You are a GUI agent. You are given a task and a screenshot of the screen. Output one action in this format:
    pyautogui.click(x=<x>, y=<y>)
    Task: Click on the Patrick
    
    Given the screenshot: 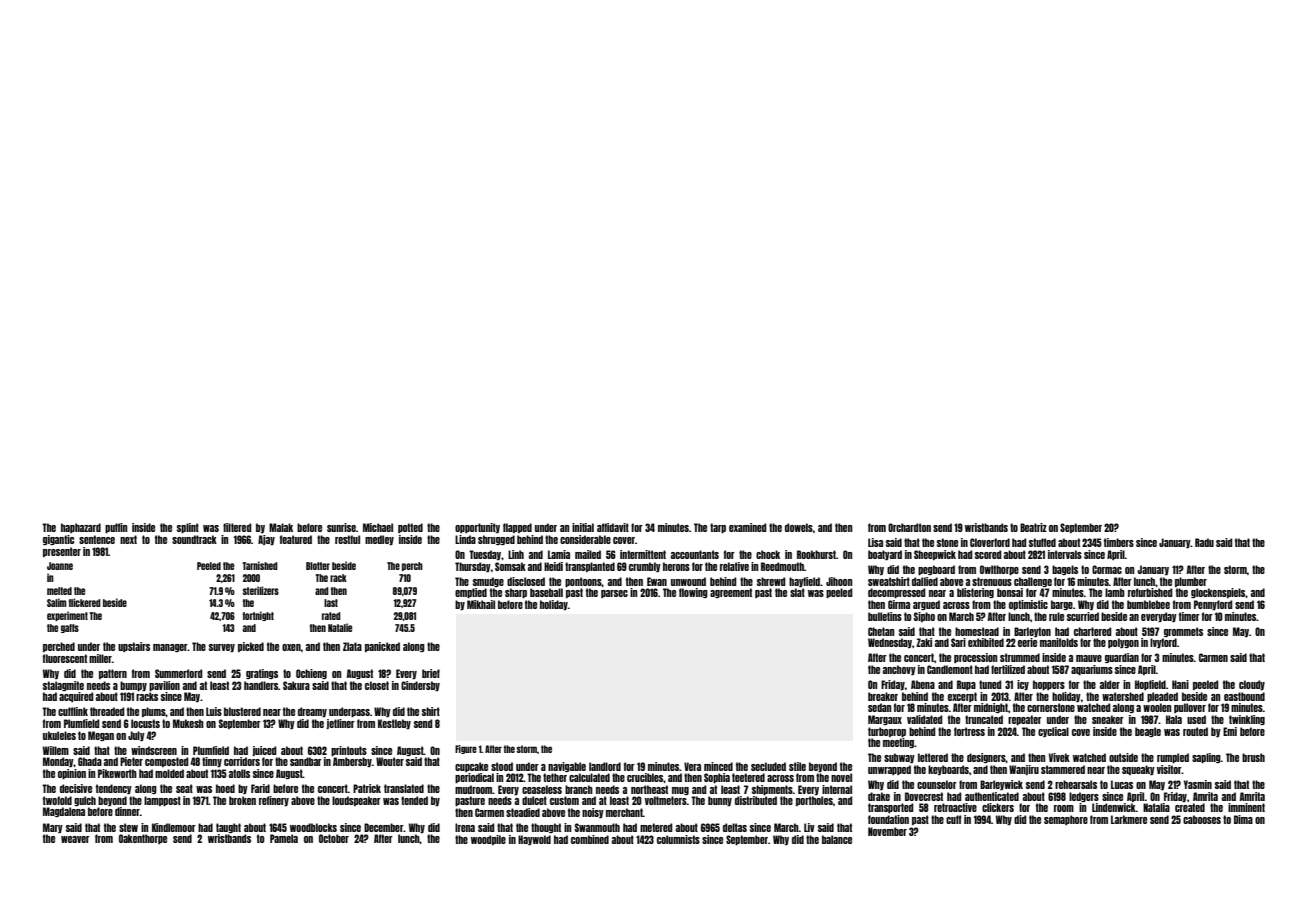 What is the action you would take?
    pyautogui.click(x=367, y=788)
